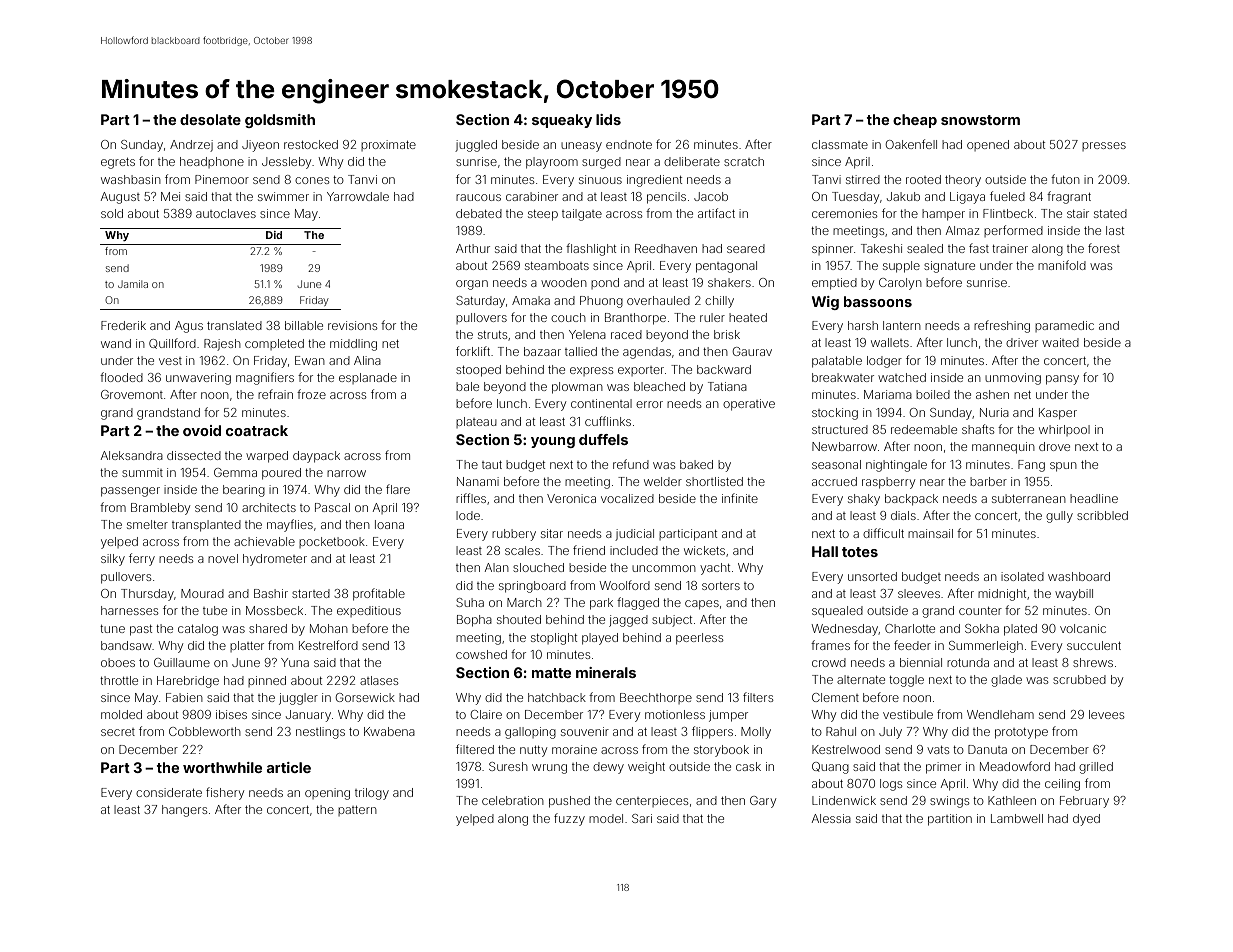 The height and width of the screenshot is (952, 1233). I want to click on plateau, so click(476, 422).
